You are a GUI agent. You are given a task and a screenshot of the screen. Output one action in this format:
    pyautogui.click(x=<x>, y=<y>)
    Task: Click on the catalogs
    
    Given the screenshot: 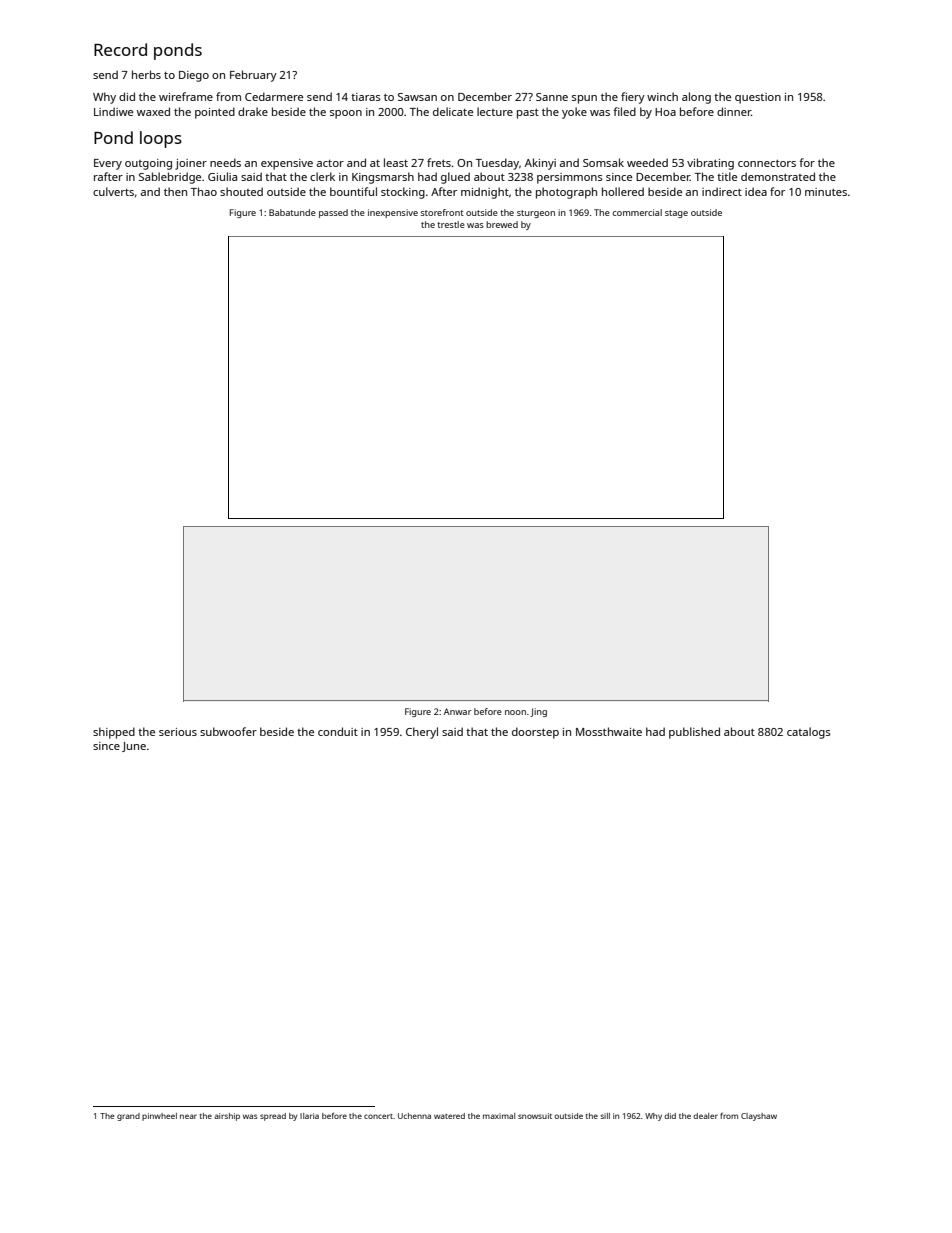 What is the action you would take?
    pyautogui.click(x=809, y=733)
